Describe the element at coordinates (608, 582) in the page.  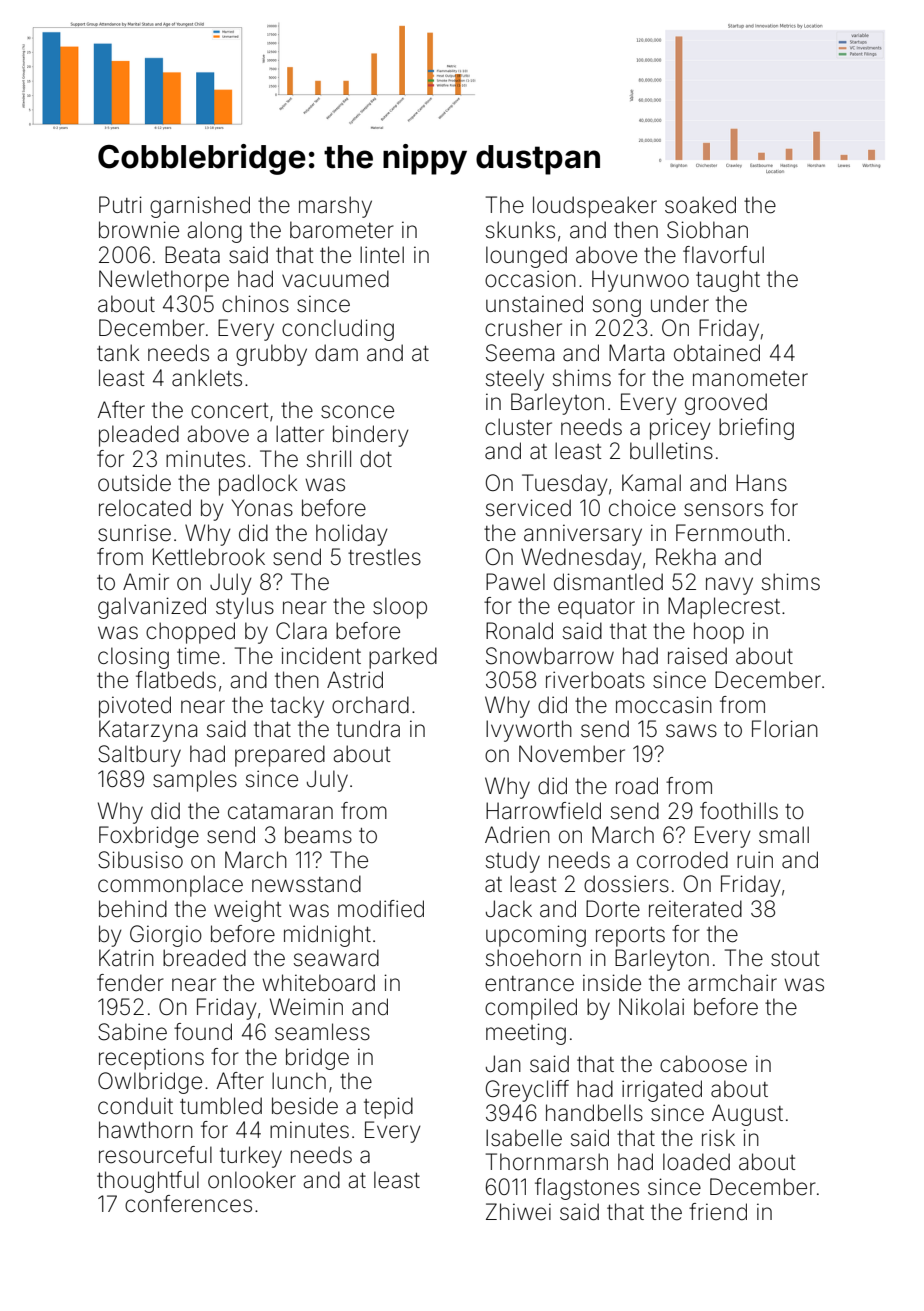
I see `dismantled` at that location.
